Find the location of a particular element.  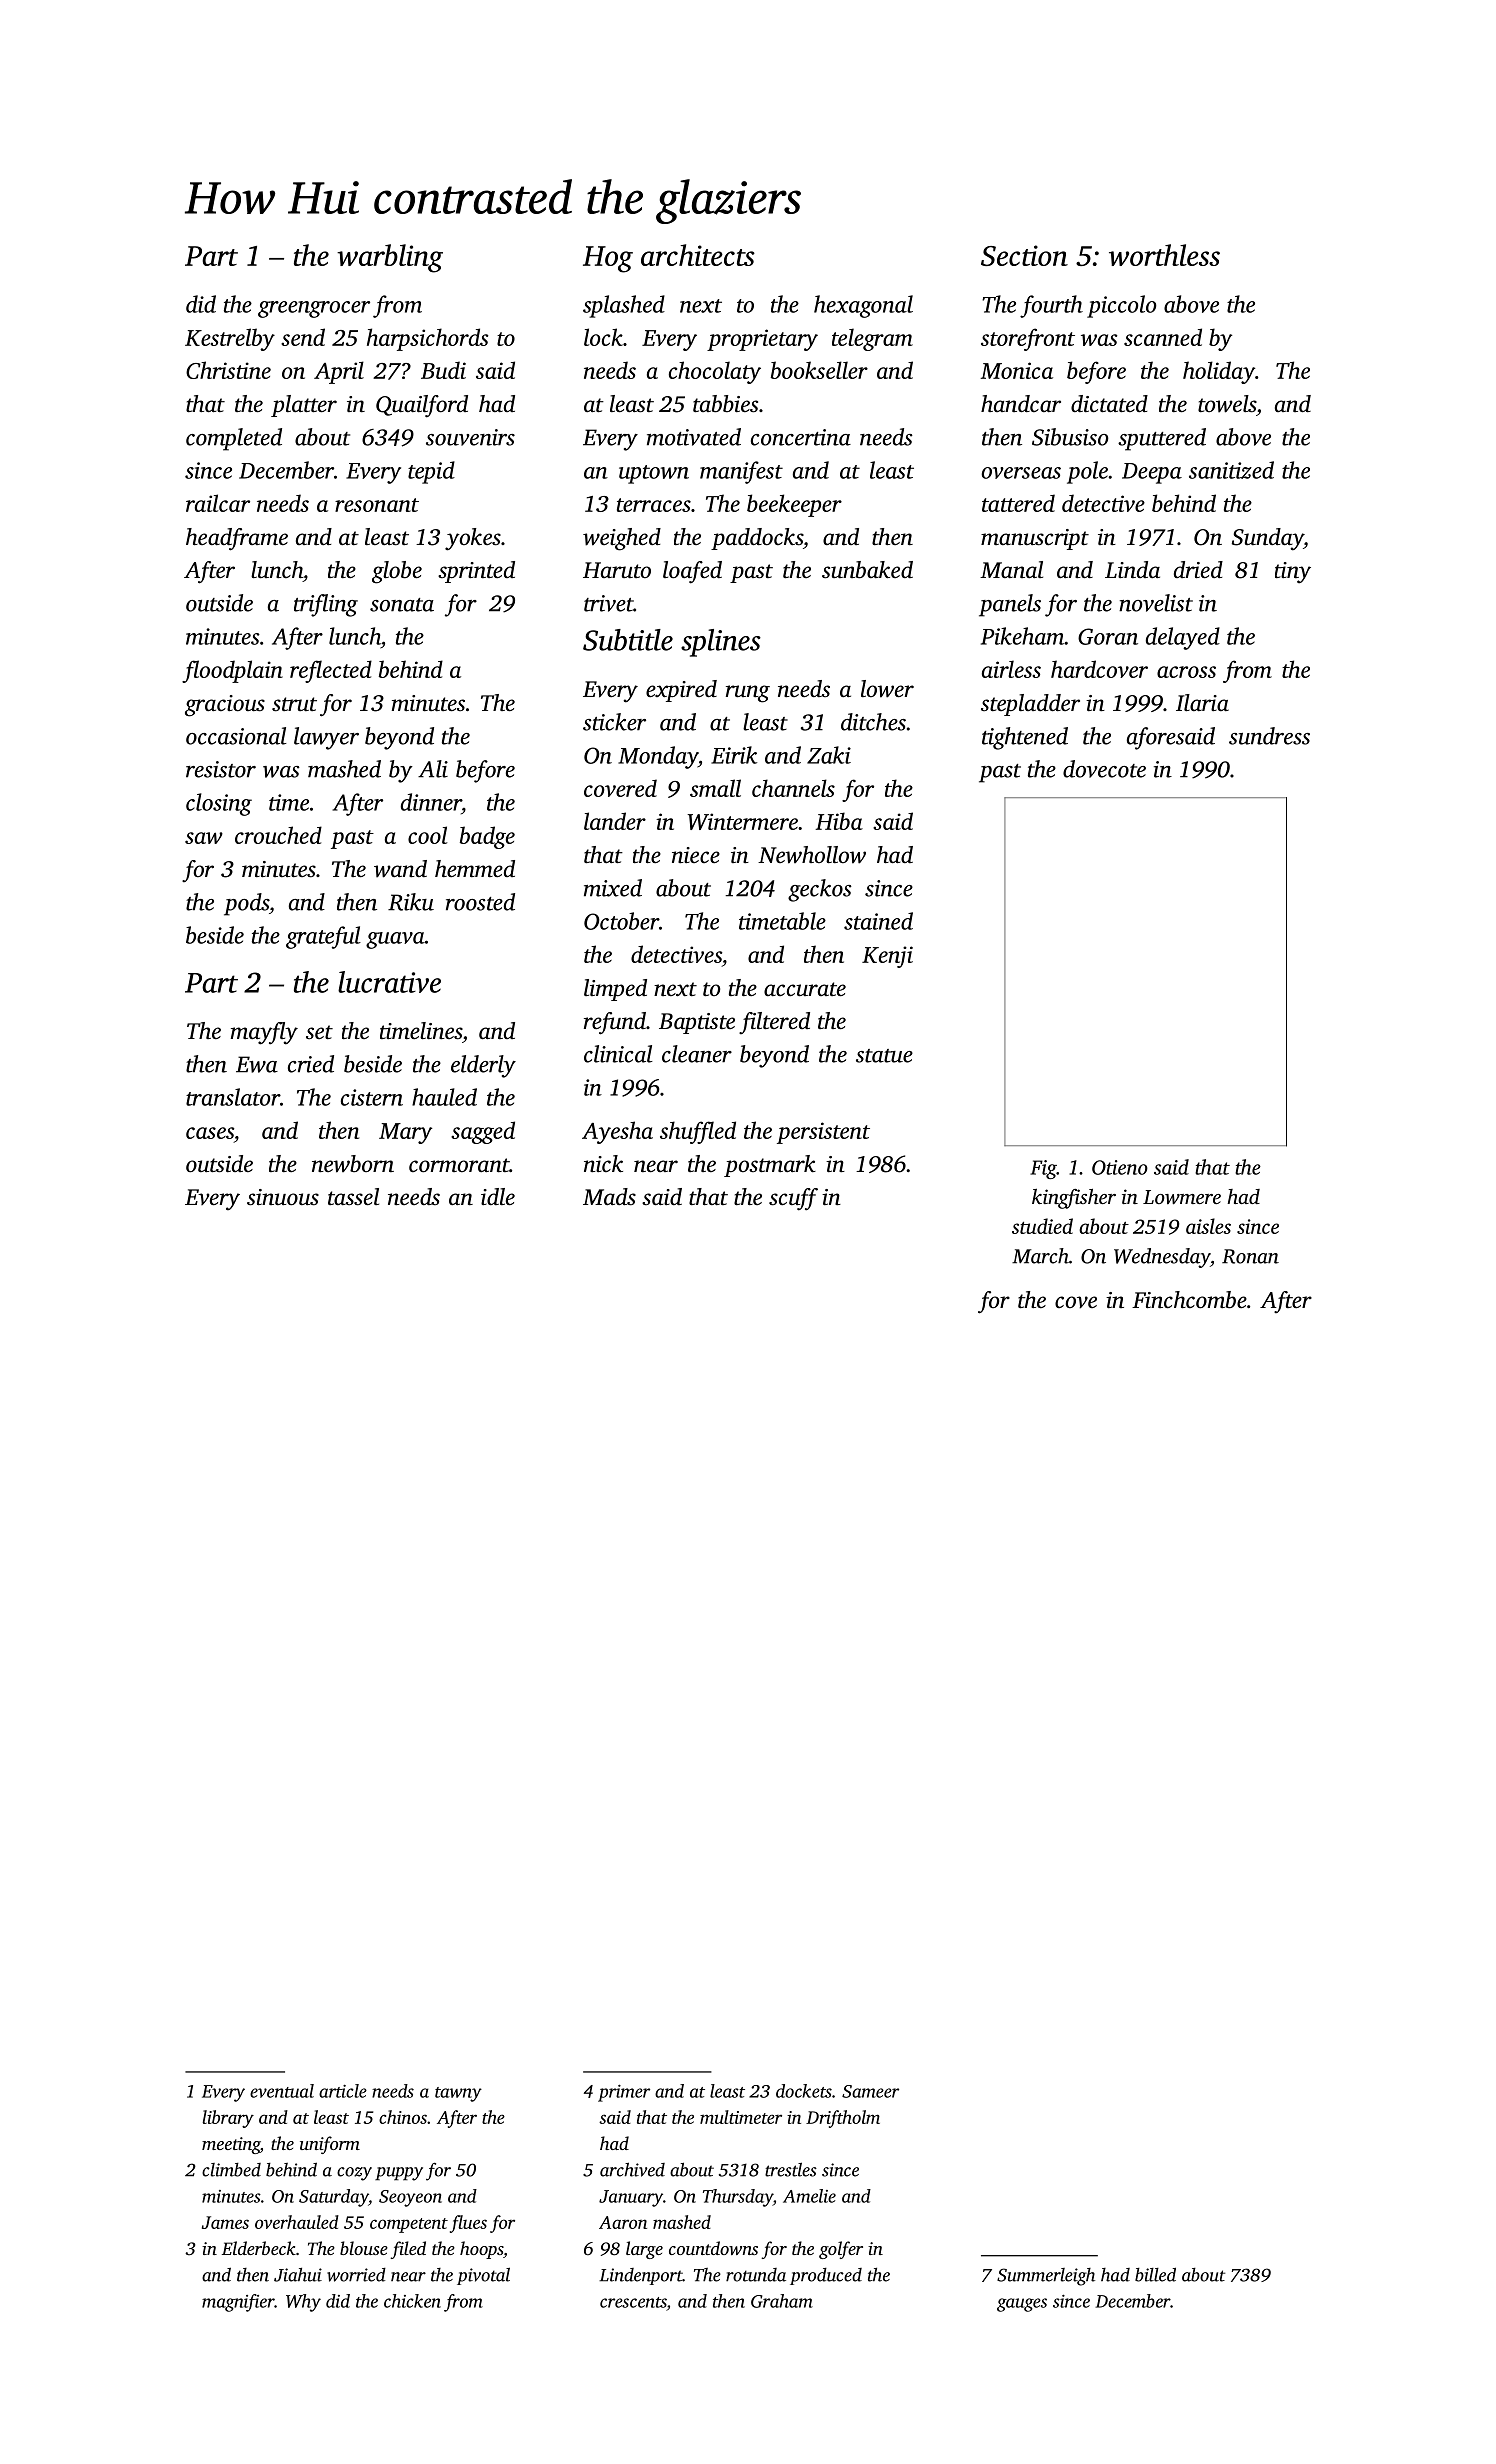

dockets is located at coordinates (804, 2091).
